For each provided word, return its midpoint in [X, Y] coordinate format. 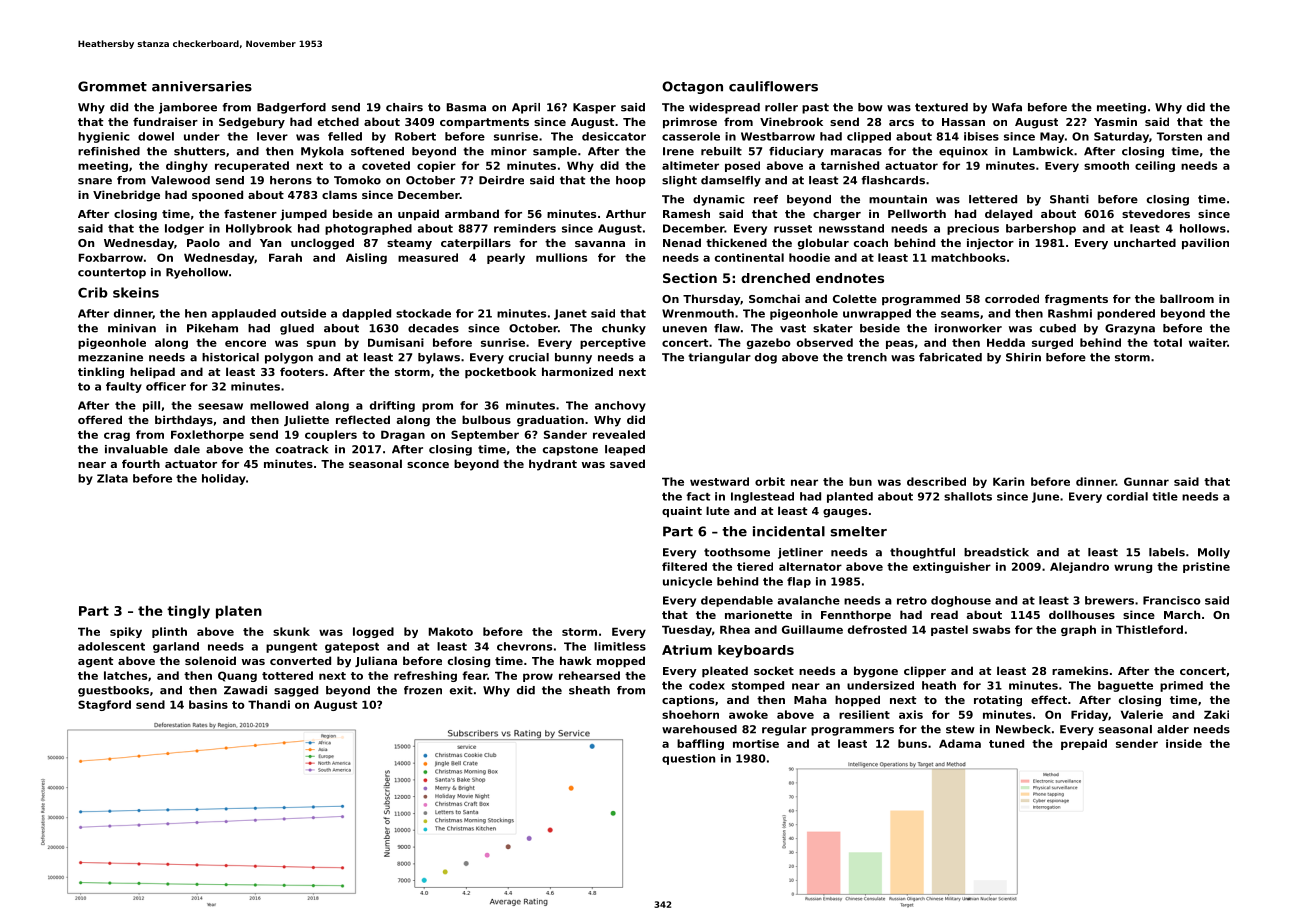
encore [245, 343]
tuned [1006, 743]
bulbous [486, 419]
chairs [404, 107]
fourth [141, 463]
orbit [770, 481]
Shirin [1023, 357]
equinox [963, 152]
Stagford [104, 705]
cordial [1127, 496]
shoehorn [690, 714]
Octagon [692, 87]
